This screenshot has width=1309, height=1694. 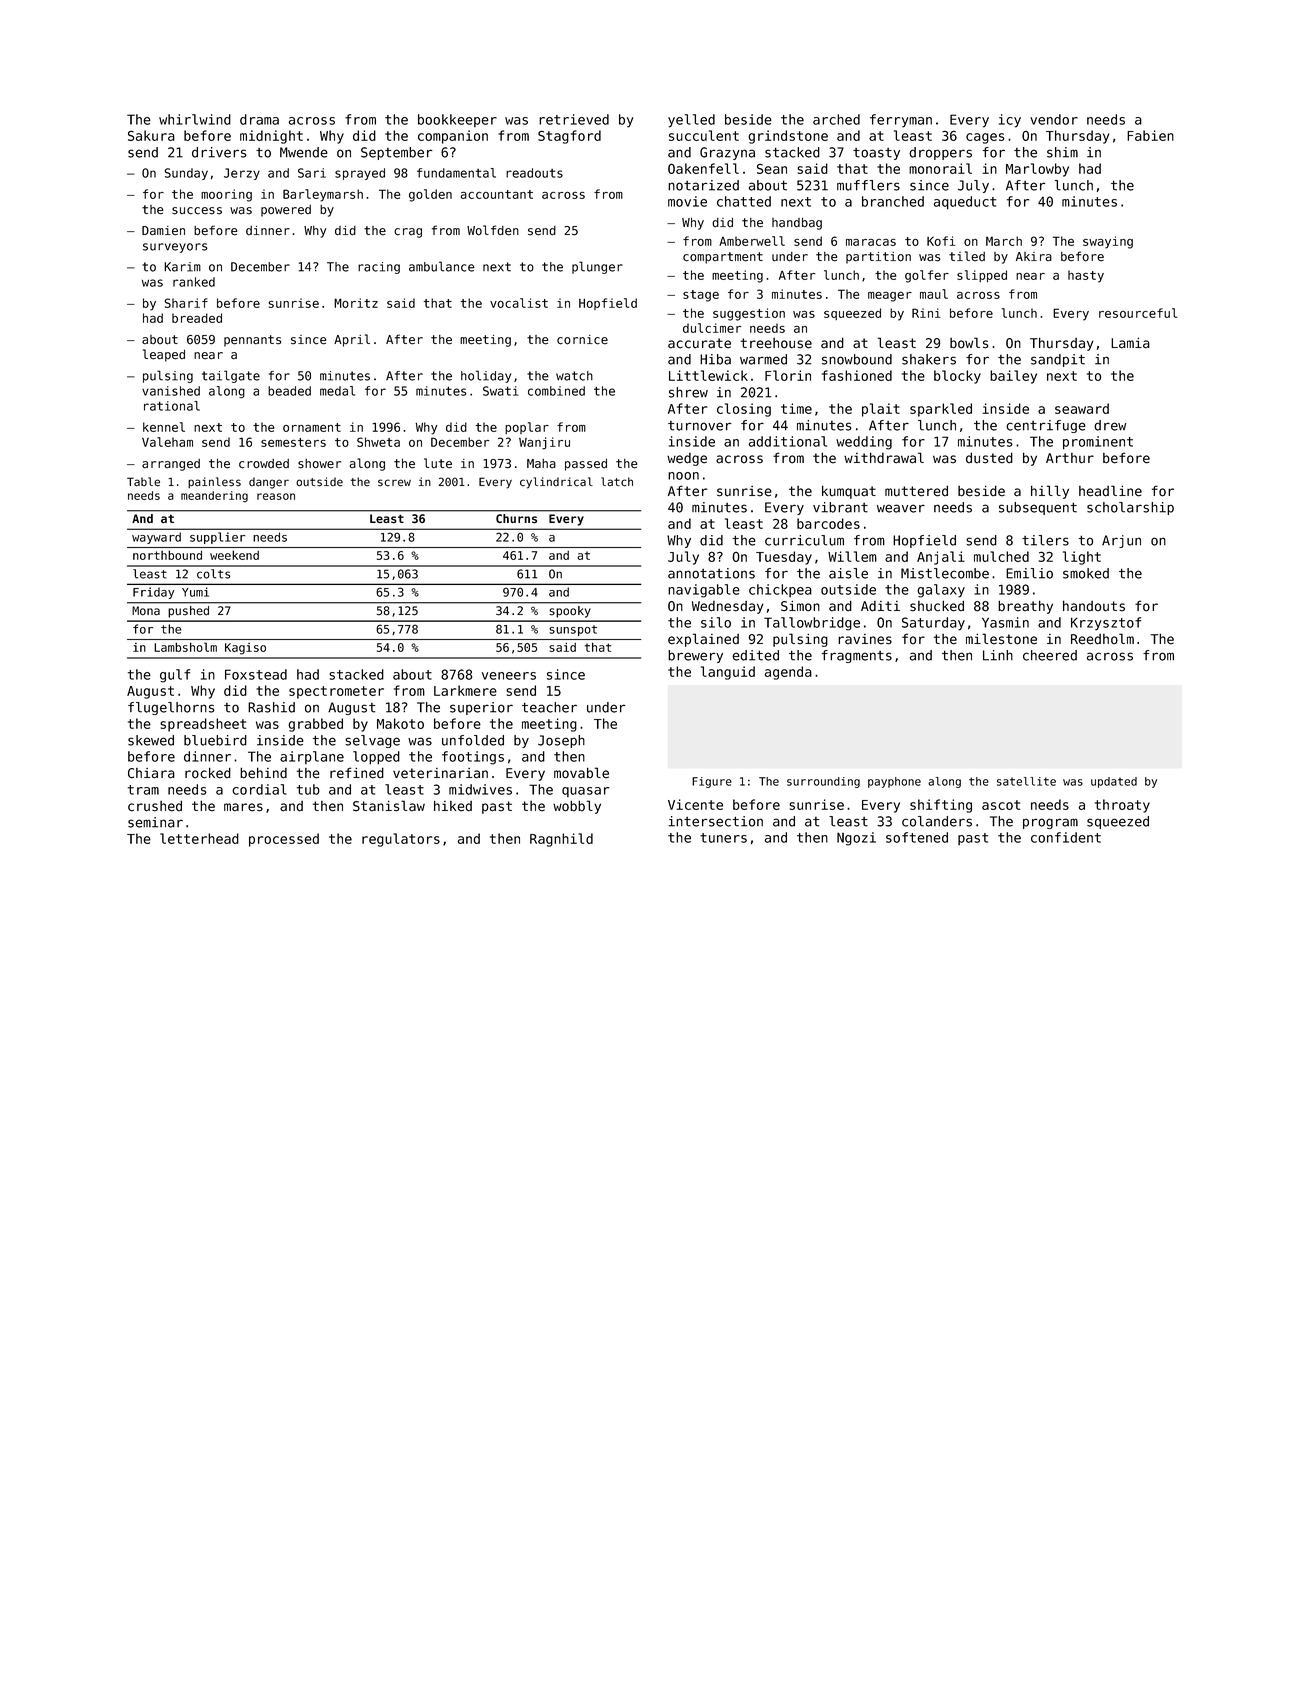 I want to click on additional, so click(x=788, y=441).
